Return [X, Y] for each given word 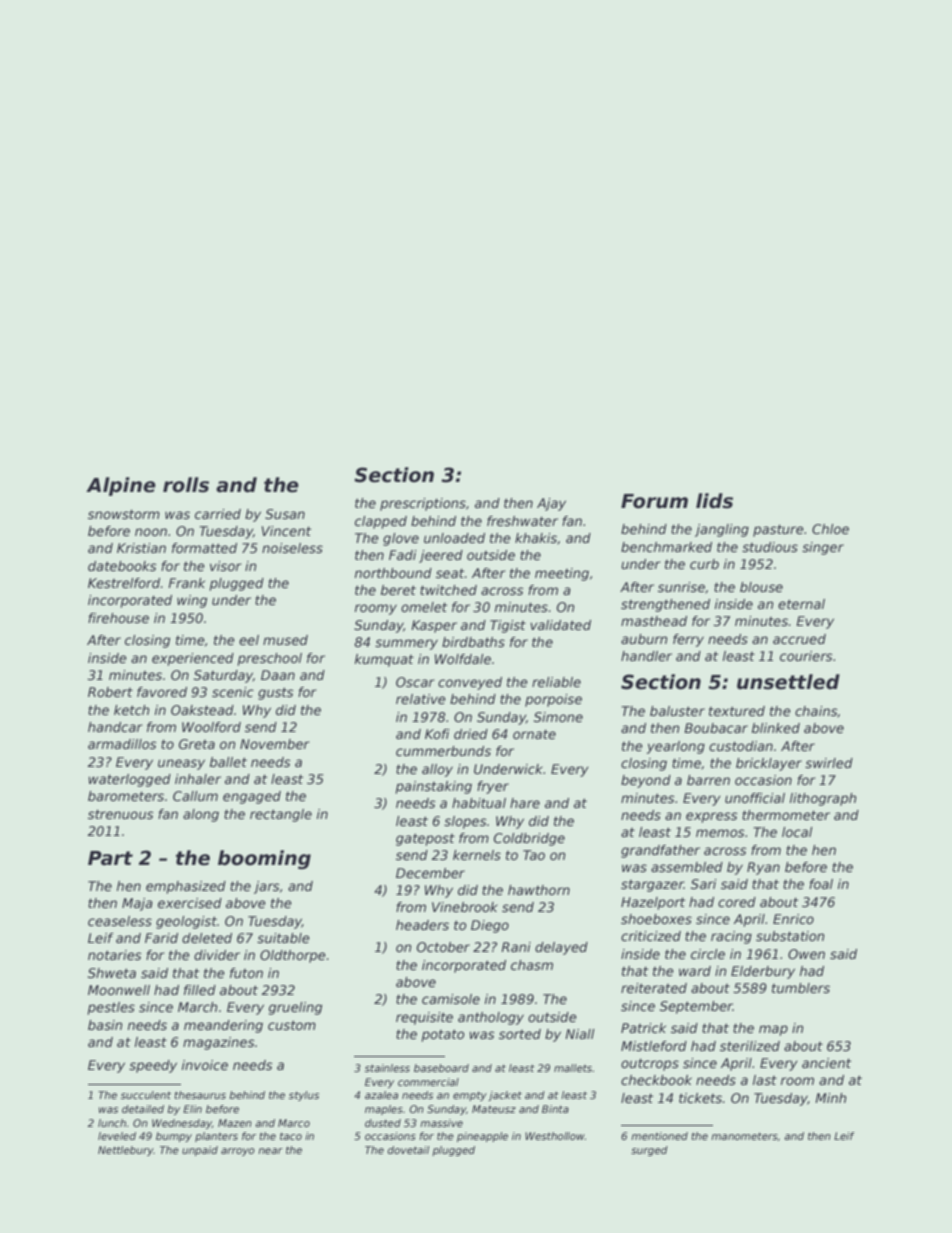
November [275, 744]
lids [714, 501]
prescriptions [423, 504]
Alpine [121, 486]
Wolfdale [463, 659]
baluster [677, 711]
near [270, 1151]
